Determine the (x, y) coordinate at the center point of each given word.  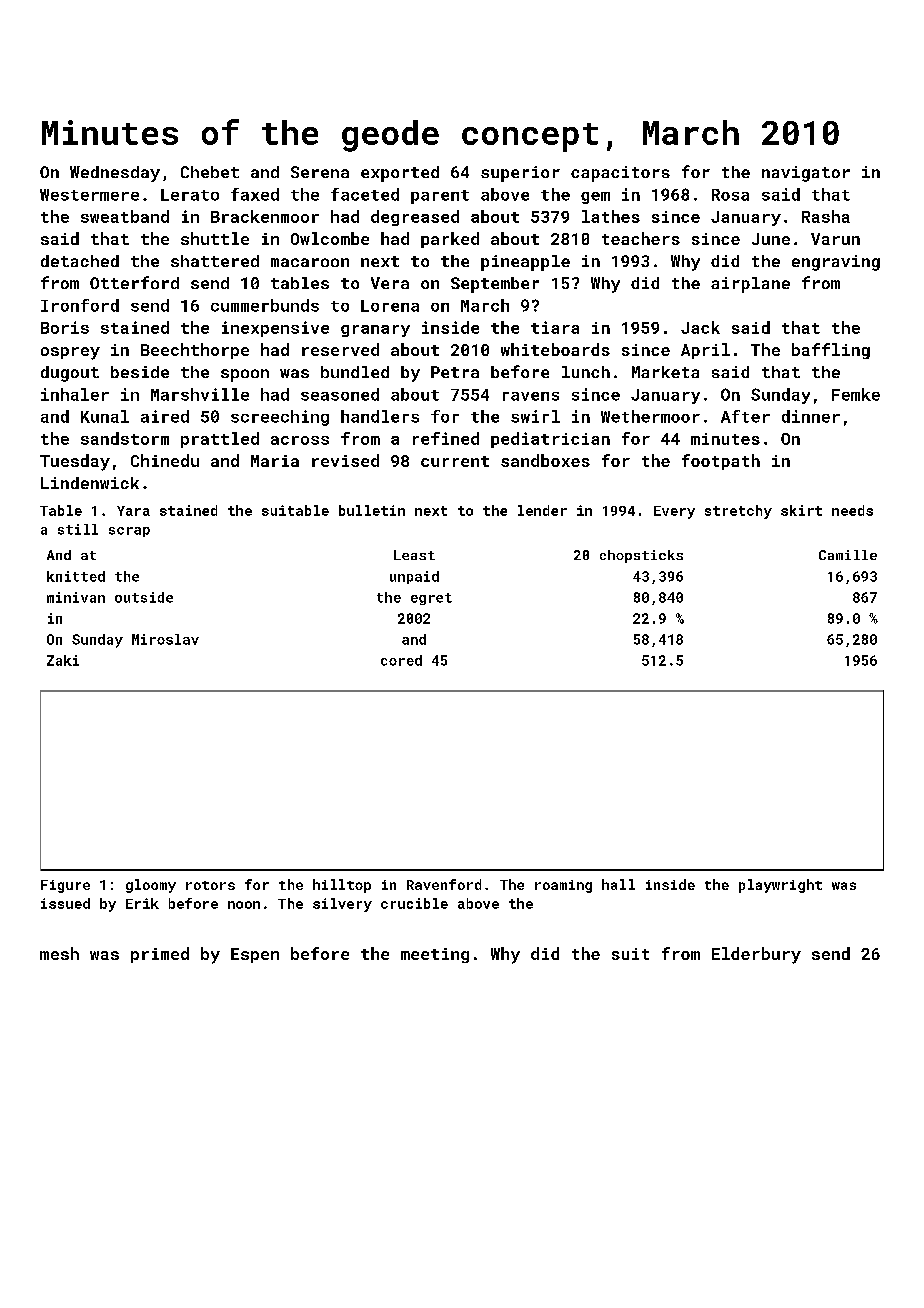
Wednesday (115, 174)
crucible (414, 903)
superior (520, 174)
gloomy (151, 886)
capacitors (620, 174)
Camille (848, 555)
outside (144, 597)
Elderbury (756, 955)
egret (431, 599)
